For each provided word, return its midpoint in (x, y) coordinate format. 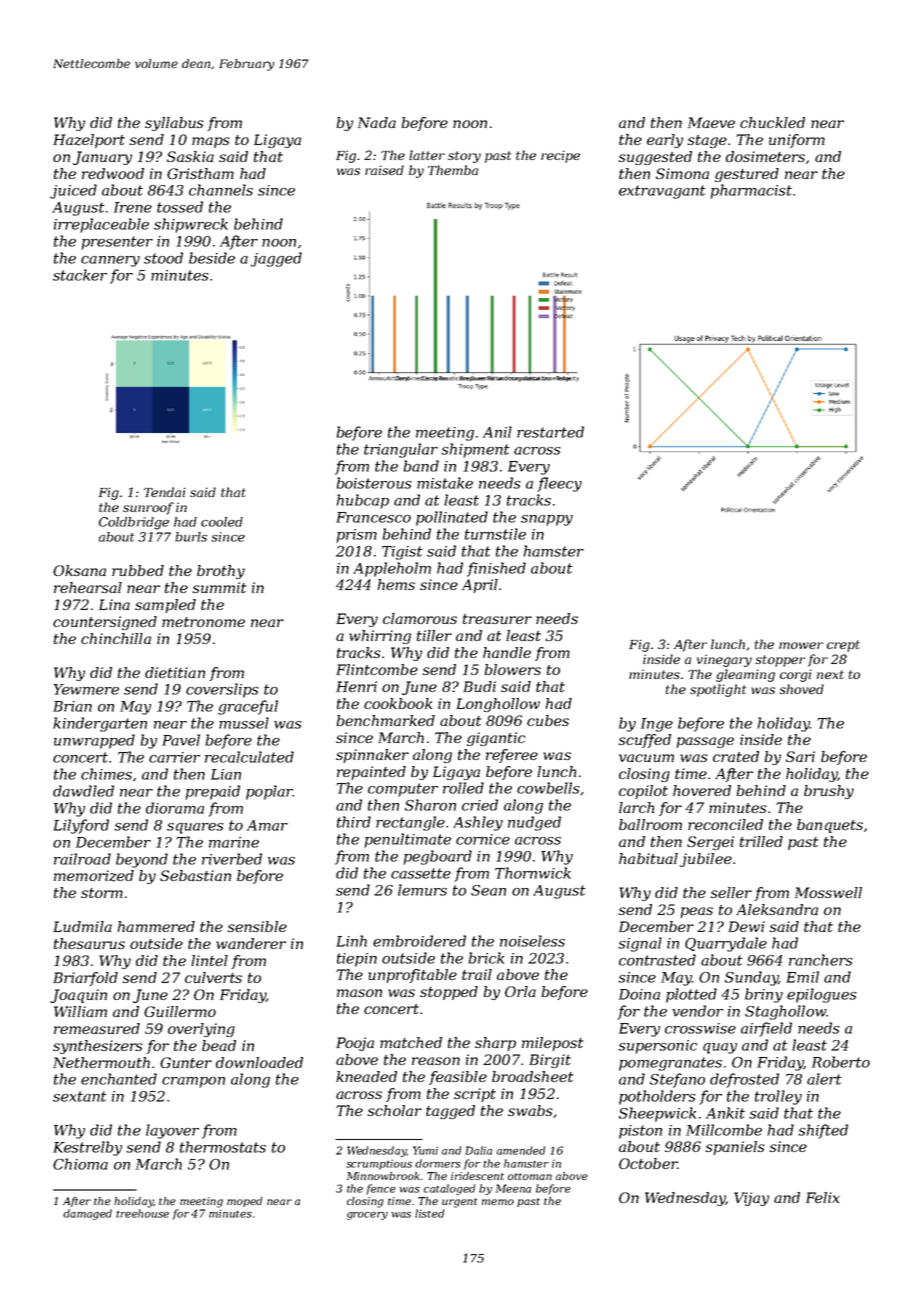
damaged (87, 1214)
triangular (401, 450)
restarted (550, 432)
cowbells (548, 788)
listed (429, 1213)
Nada (377, 122)
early (665, 141)
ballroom (650, 824)
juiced (73, 191)
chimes (106, 774)
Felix (822, 1197)
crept (843, 646)
